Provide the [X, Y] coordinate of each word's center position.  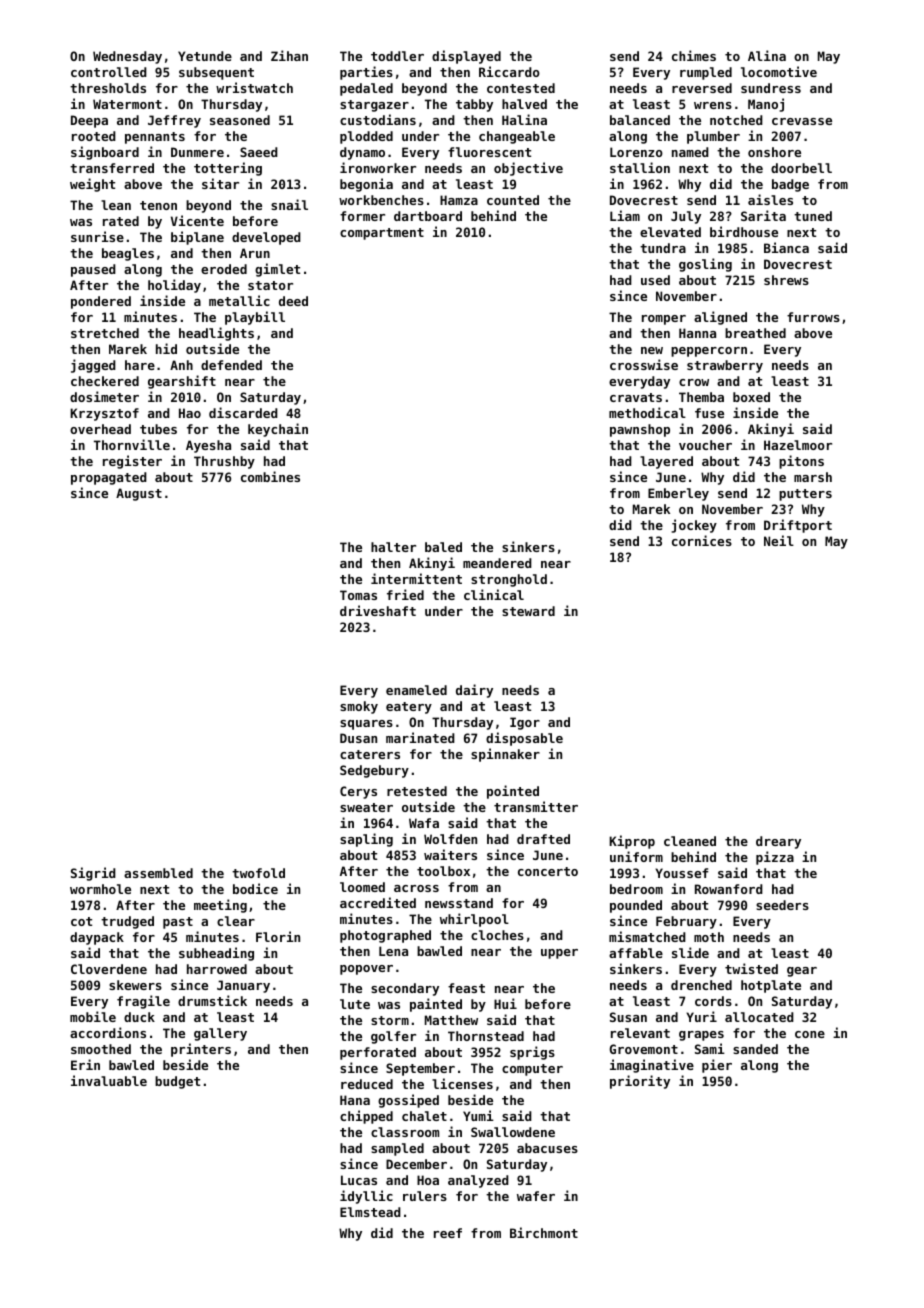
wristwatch [254, 87]
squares [366, 725]
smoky [359, 707]
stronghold [509, 580]
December [416, 1164]
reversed [702, 88]
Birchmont [544, 1232]
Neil [779, 540]
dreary [778, 842]
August [139, 494]
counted [513, 200]
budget [177, 1082]
